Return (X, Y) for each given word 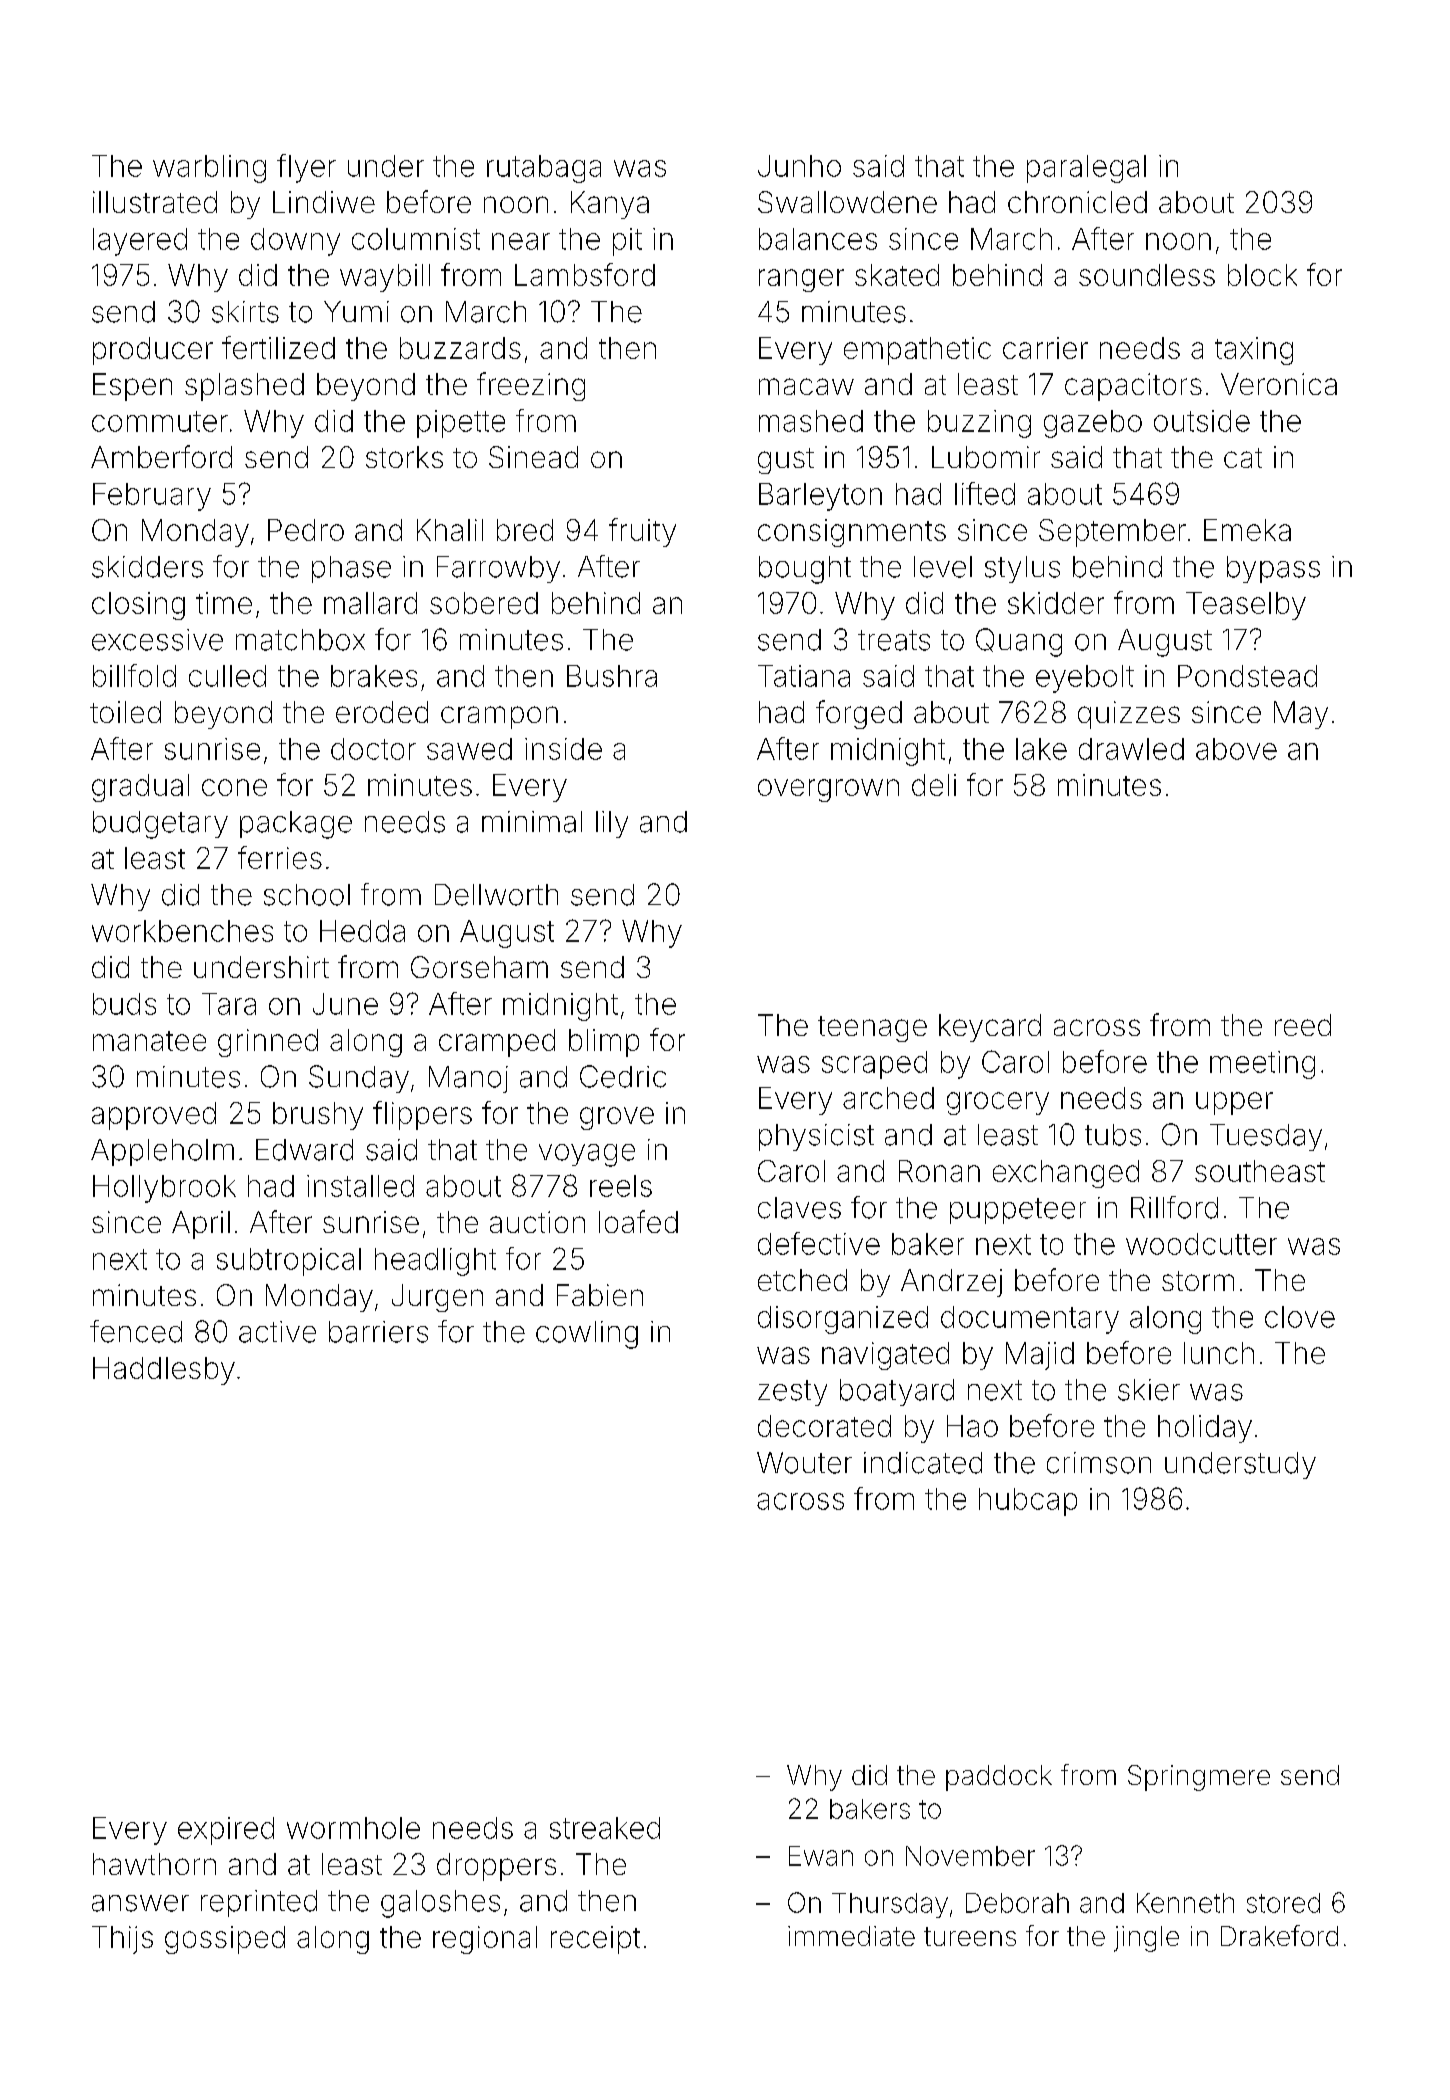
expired (226, 1831)
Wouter (804, 1463)
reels (621, 1186)
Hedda (362, 931)
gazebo (1093, 424)
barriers (378, 1332)
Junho (799, 166)
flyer (306, 168)
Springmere (1199, 1778)
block (1262, 275)
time (224, 603)
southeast (1260, 1171)
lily (612, 824)
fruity (642, 532)
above (1236, 749)
